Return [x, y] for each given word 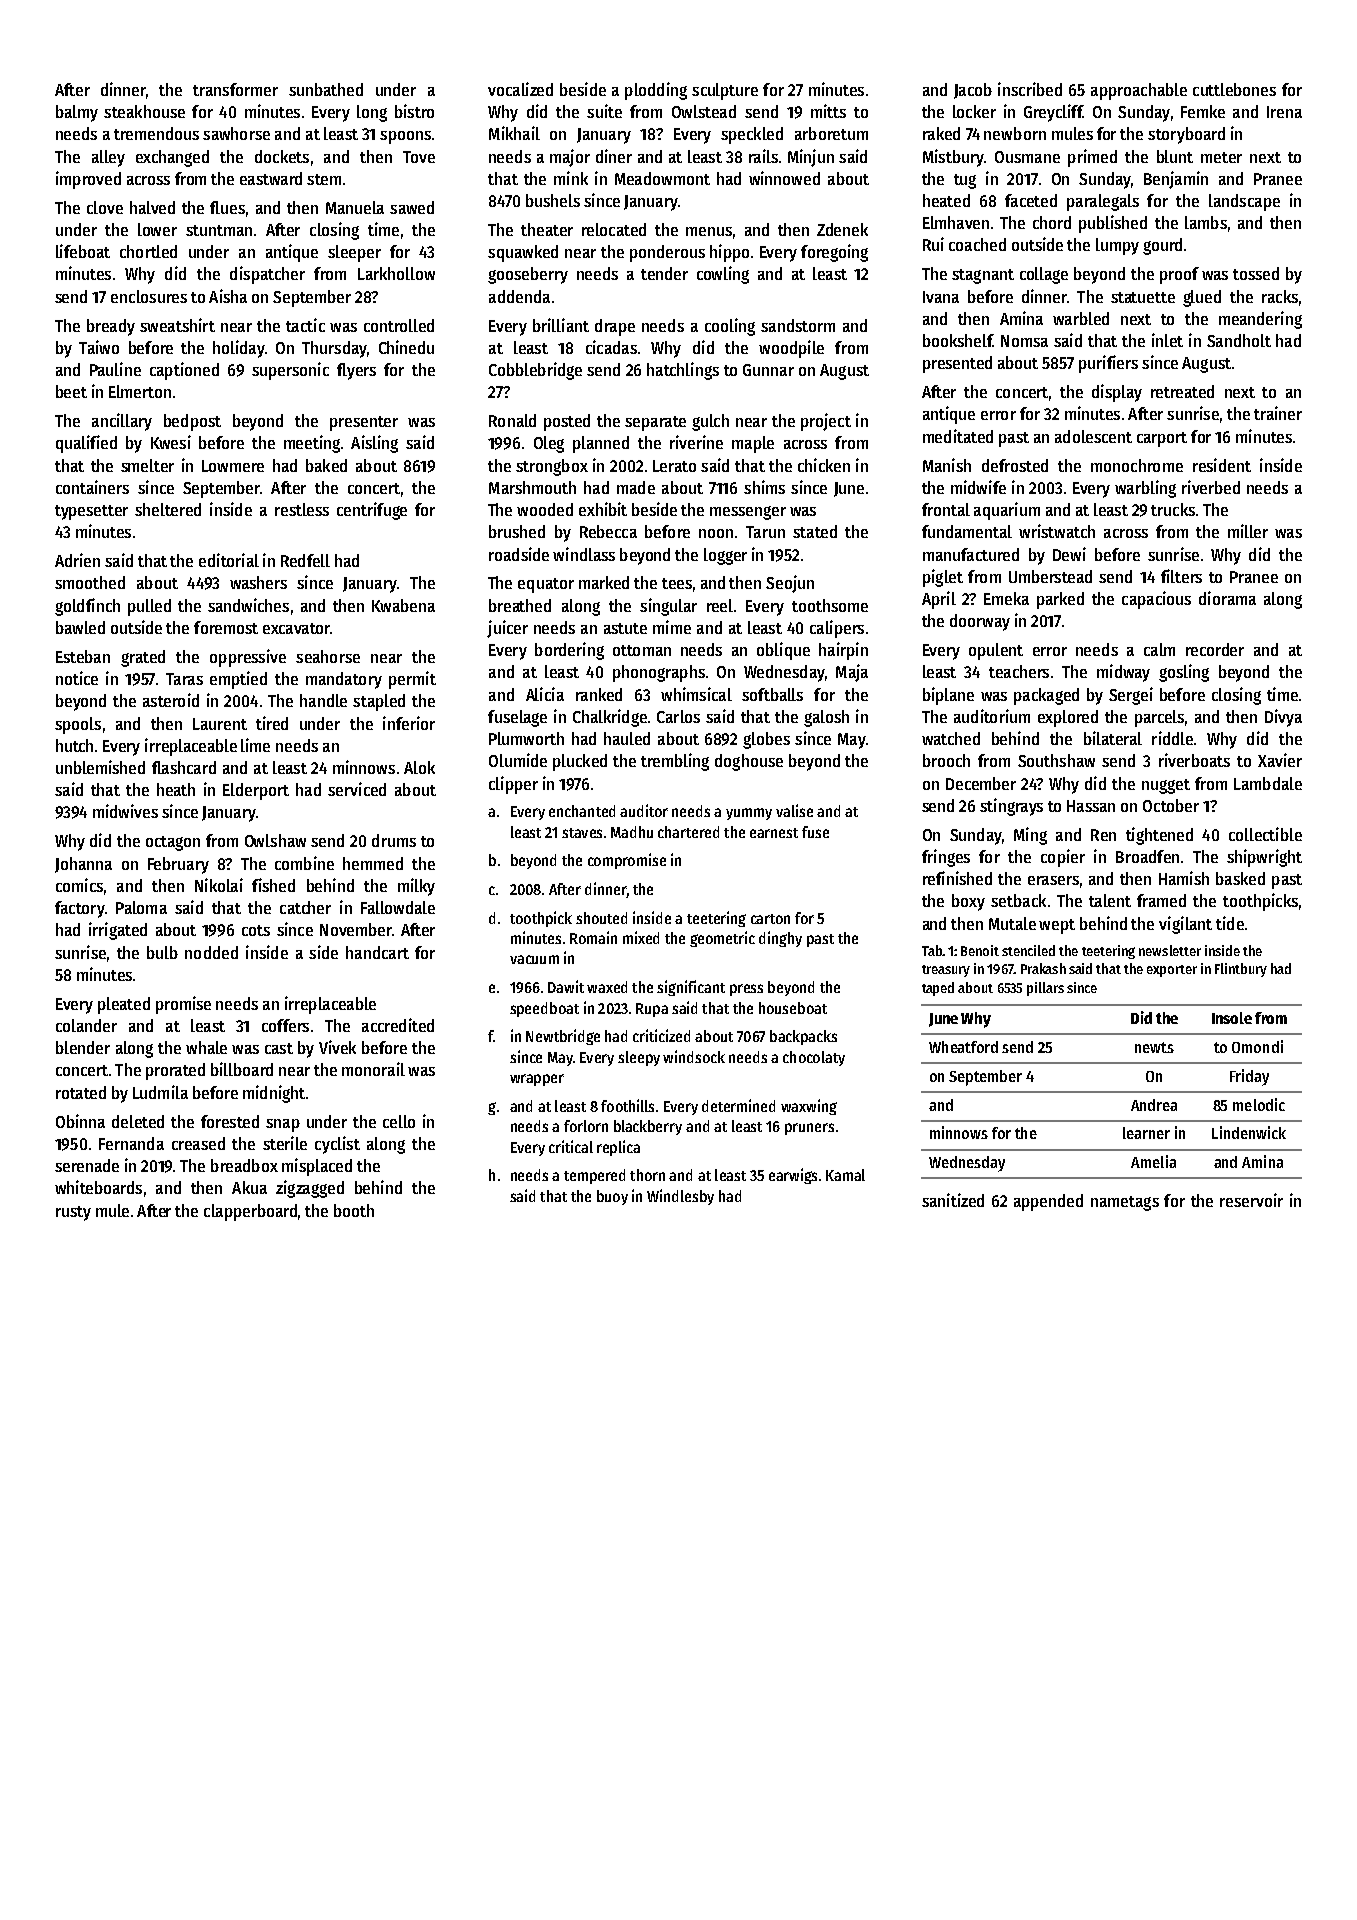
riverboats [1194, 760]
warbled [1081, 318]
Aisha [228, 296]
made [636, 487]
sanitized [953, 1200]
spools [78, 725]
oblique [783, 651]
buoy [612, 1197]
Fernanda [131, 1143]
